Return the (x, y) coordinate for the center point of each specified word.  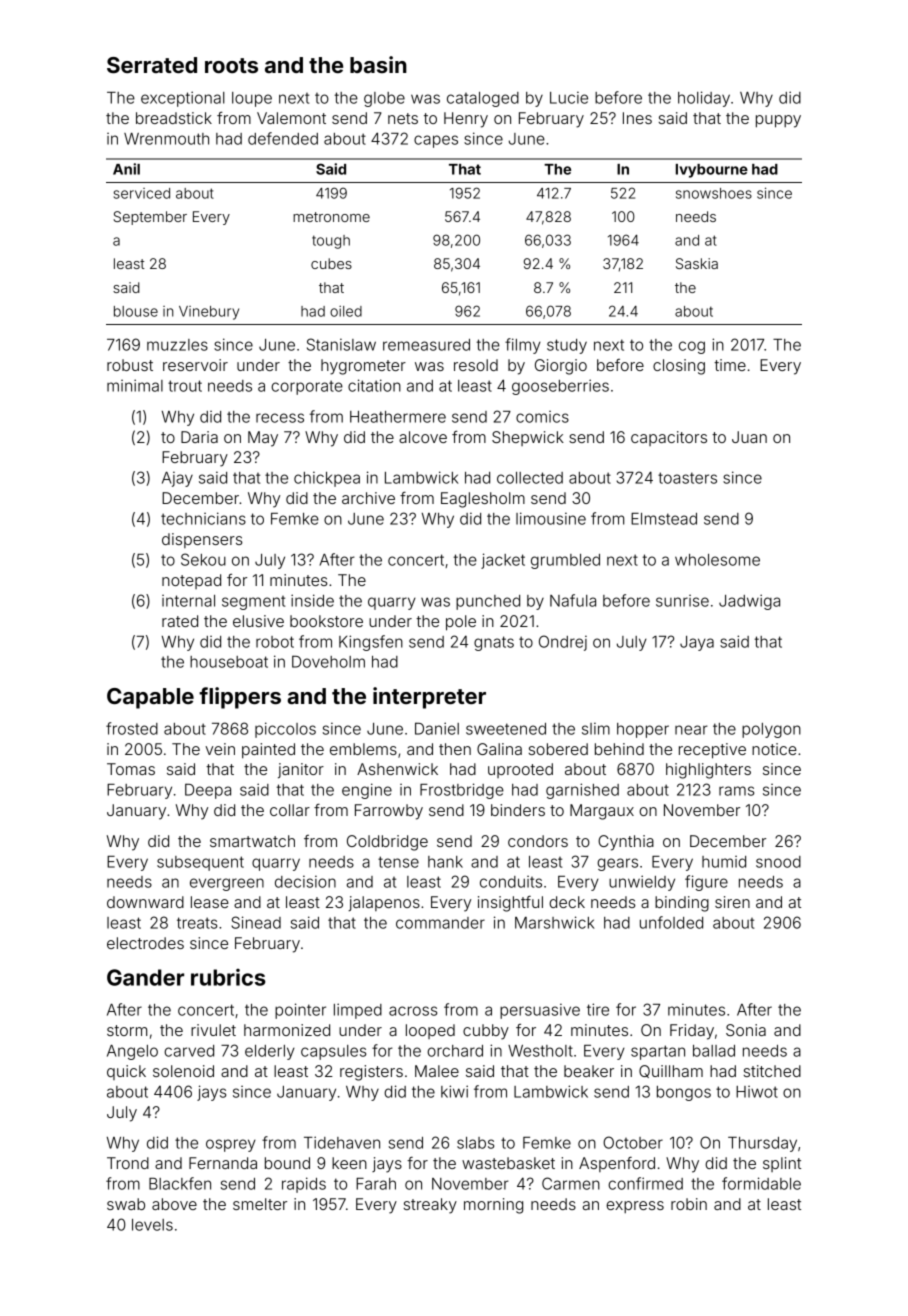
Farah (376, 1184)
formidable (761, 1183)
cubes (331, 263)
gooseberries (560, 387)
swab (126, 1204)
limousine (551, 518)
